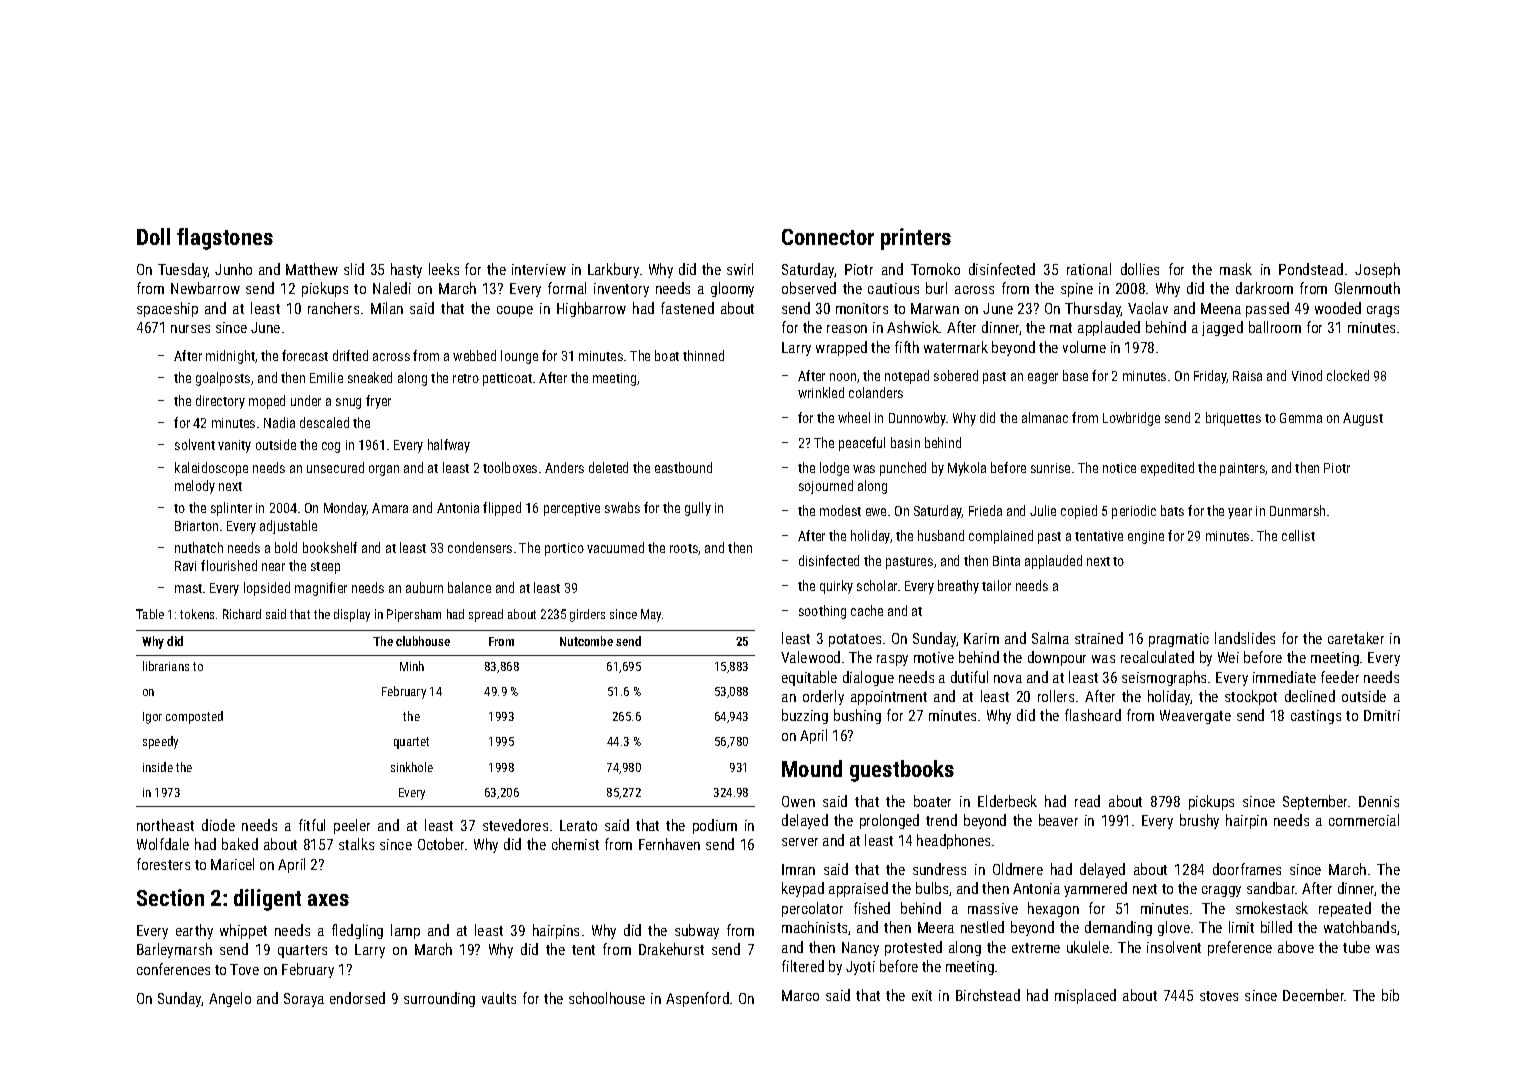  What do you see at coordinates (615, 547) in the image?
I see `vacuumed` at bounding box center [615, 547].
